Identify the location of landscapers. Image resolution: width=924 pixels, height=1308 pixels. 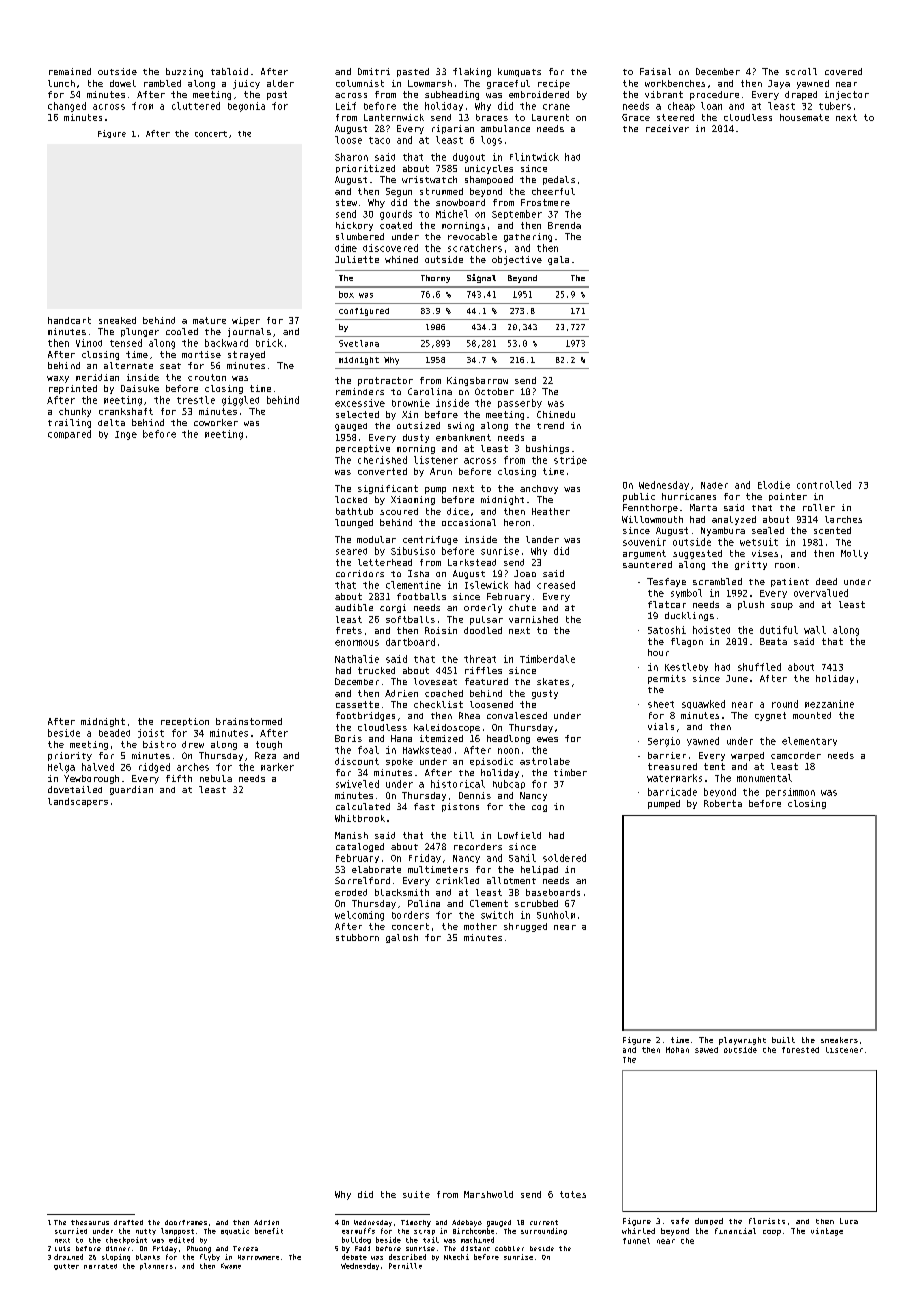
(78, 802).
